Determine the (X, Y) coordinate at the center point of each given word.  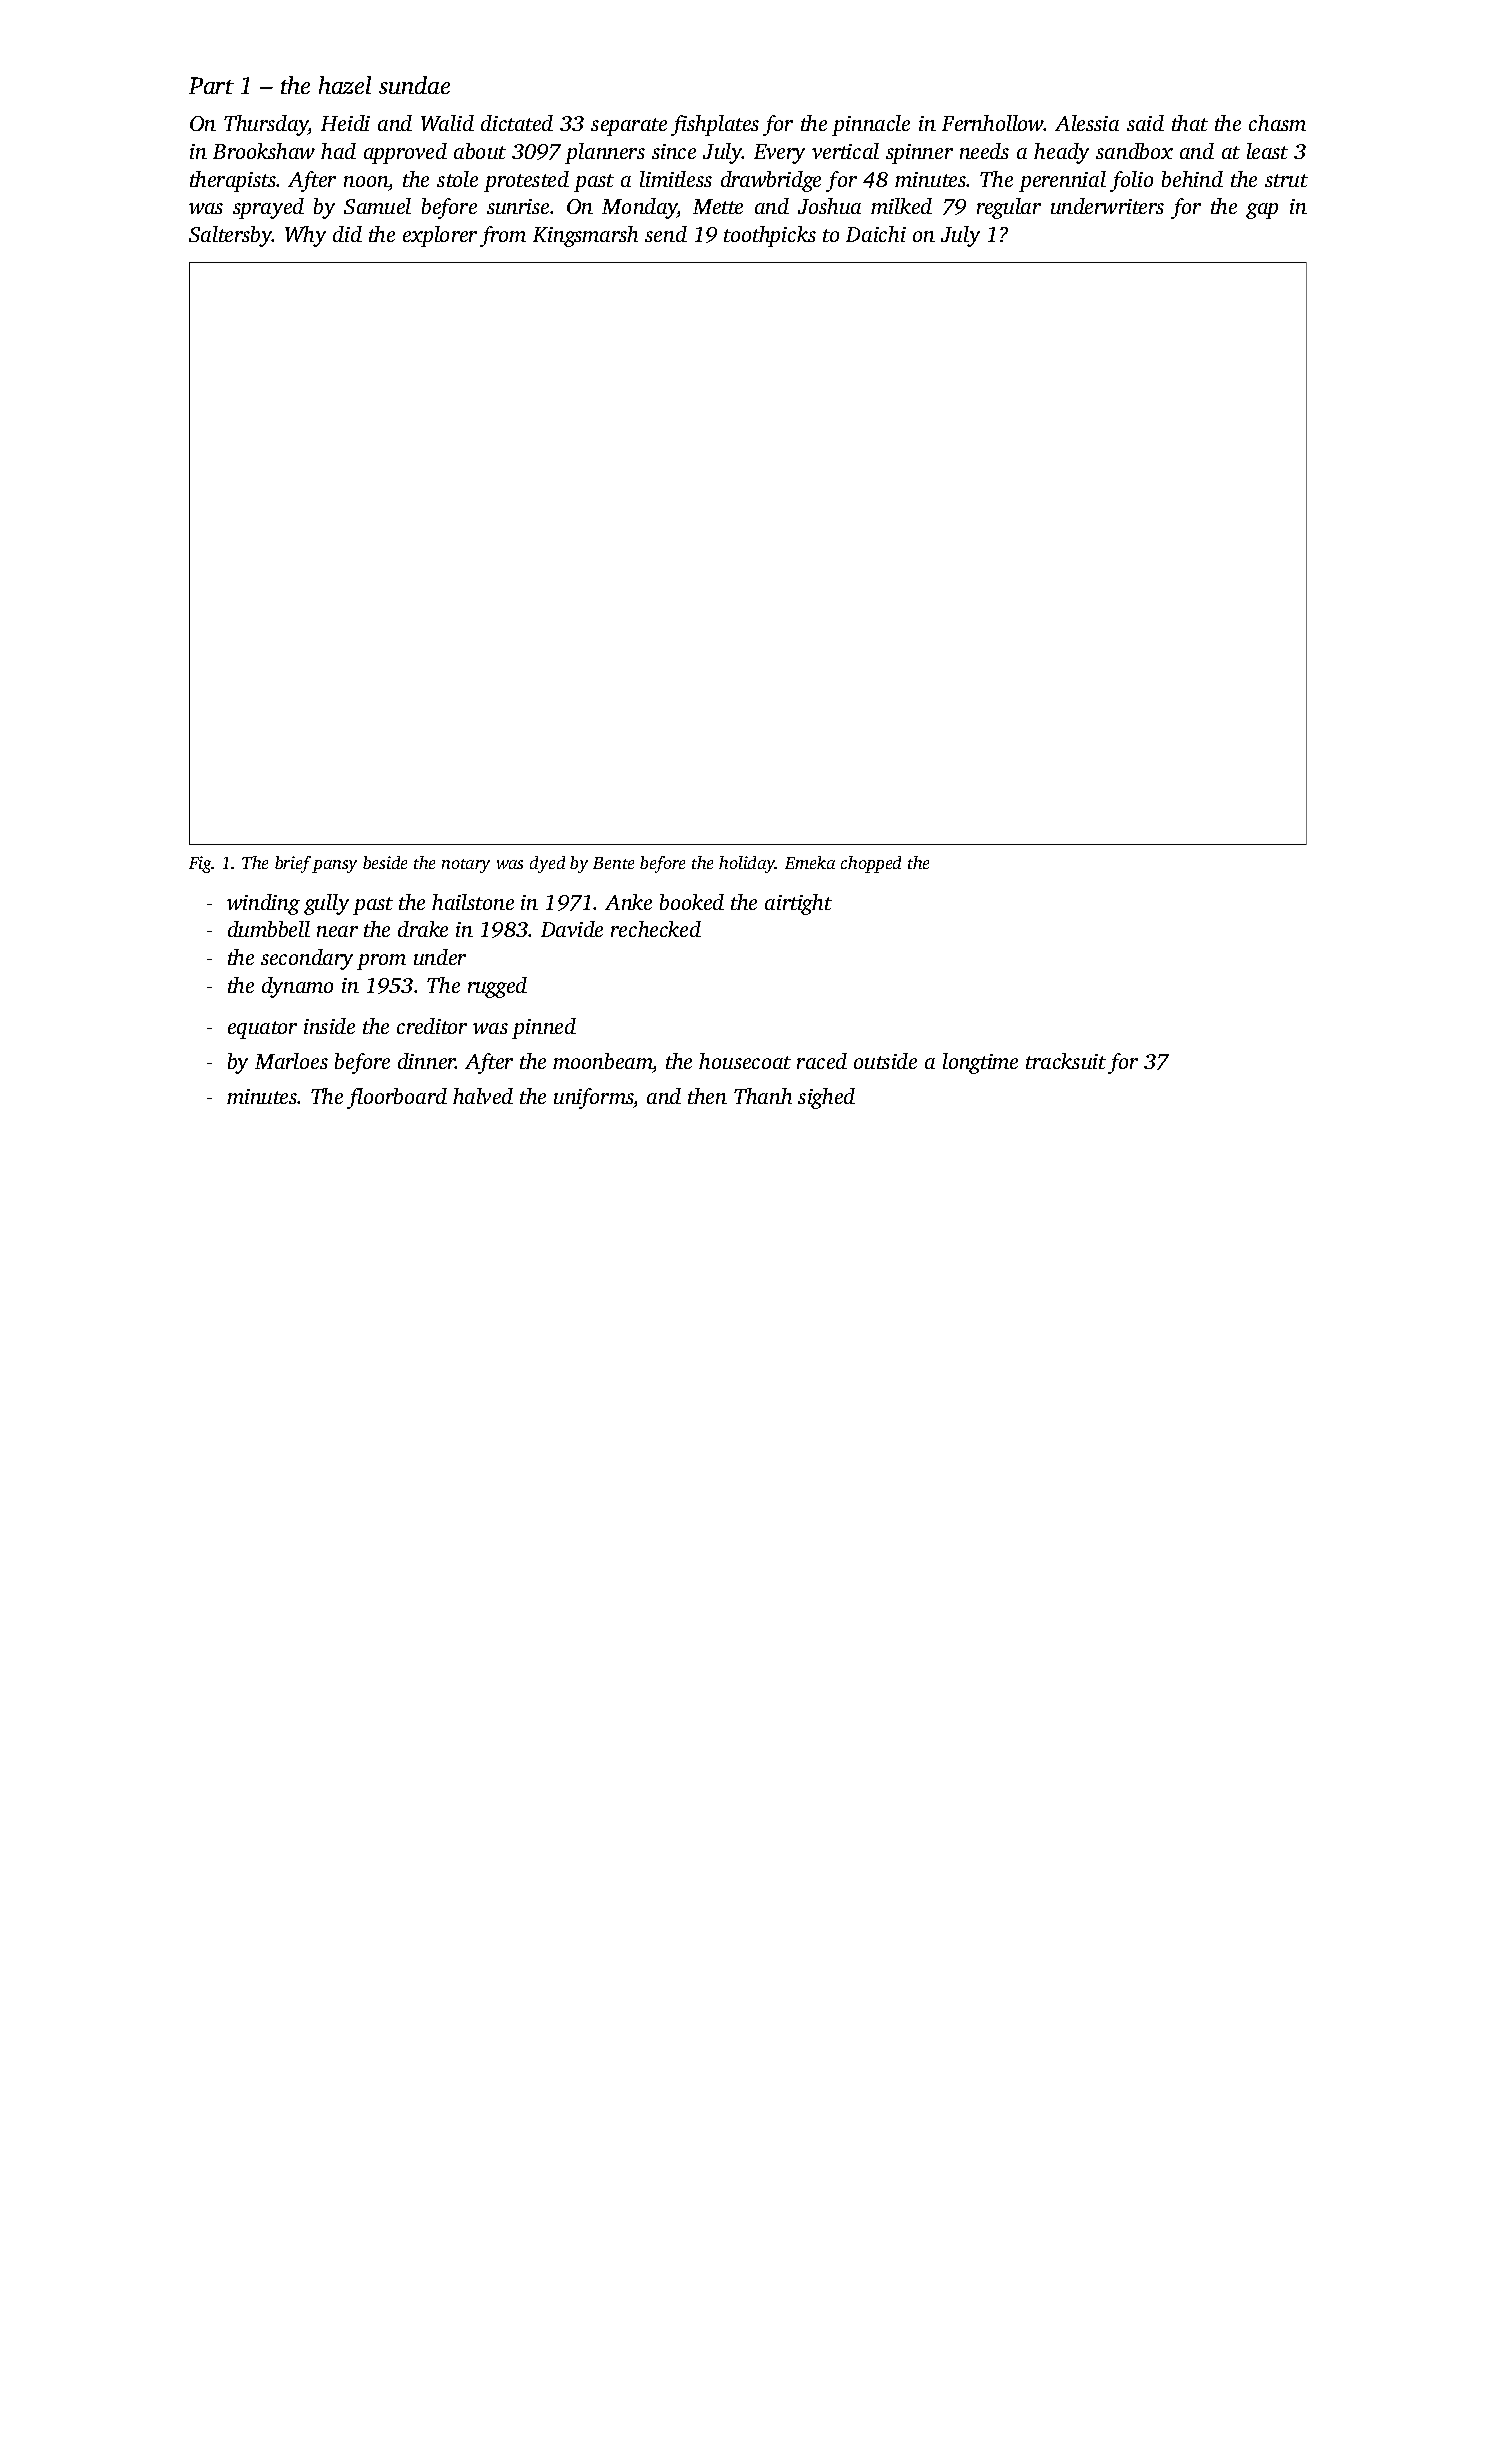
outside (885, 1061)
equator (262, 1030)
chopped (871, 864)
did (347, 234)
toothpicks (770, 236)
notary (466, 866)
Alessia (1087, 123)
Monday (640, 208)
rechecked (656, 929)
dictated (517, 123)
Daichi (876, 234)
